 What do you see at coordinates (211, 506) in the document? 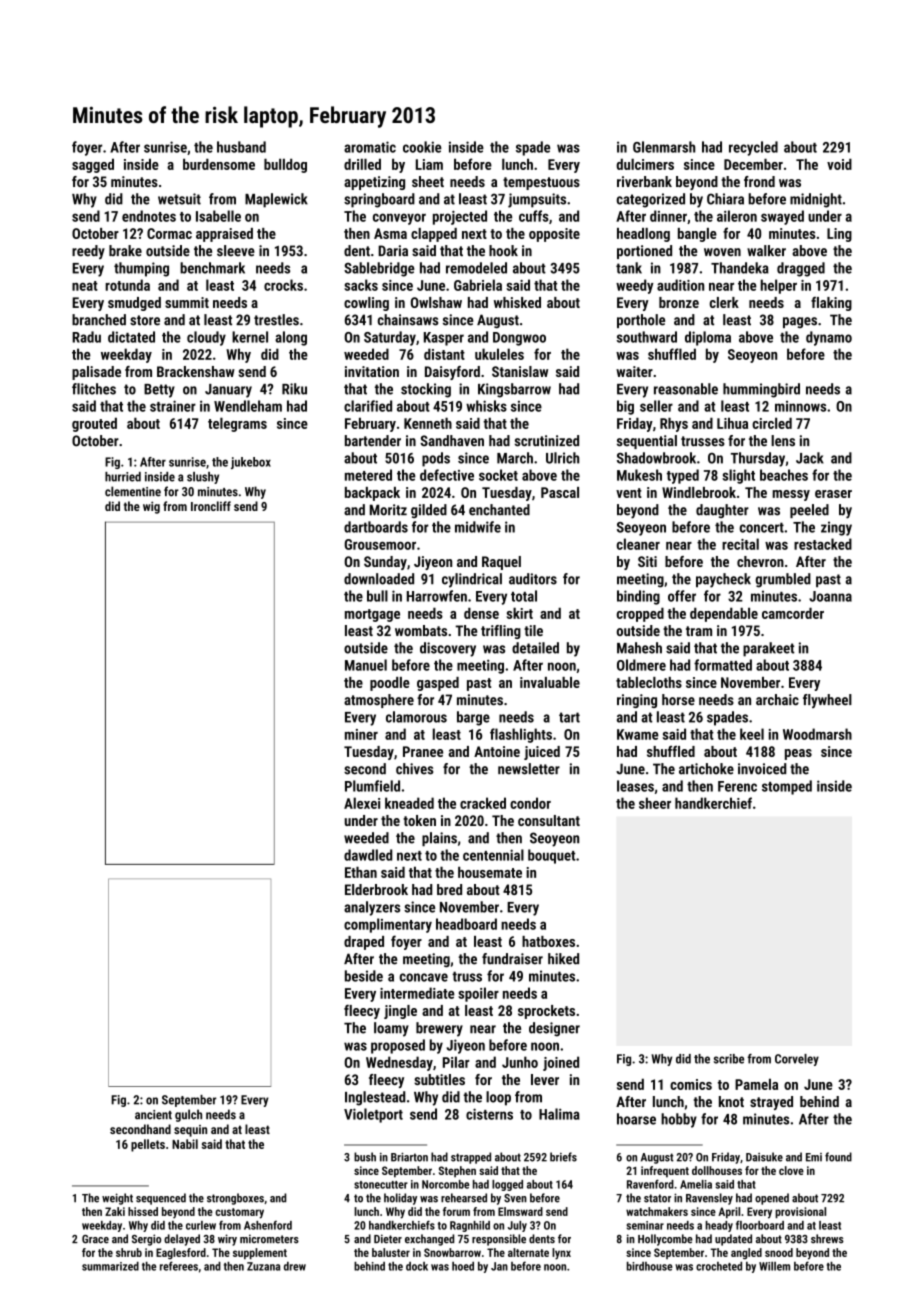
I see `Ironcliff` at bounding box center [211, 506].
